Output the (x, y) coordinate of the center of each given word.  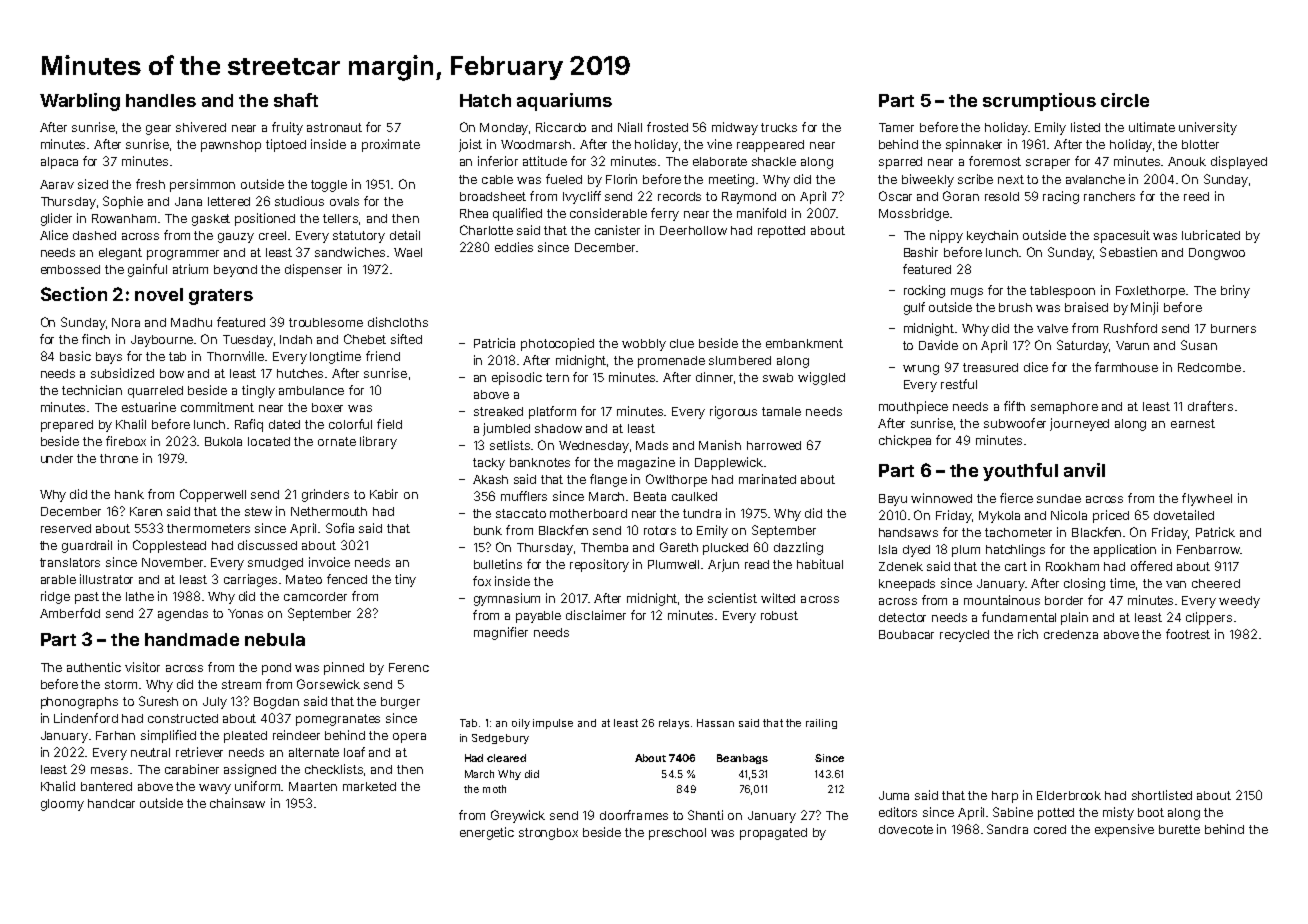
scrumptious (1039, 102)
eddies (514, 247)
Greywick (518, 816)
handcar (111, 803)
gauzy (236, 238)
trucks (779, 127)
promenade (671, 362)
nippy (946, 236)
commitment (217, 407)
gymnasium (507, 599)
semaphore (1064, 408)
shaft (296, 100)
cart (1016, 566)
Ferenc (409, 667)
